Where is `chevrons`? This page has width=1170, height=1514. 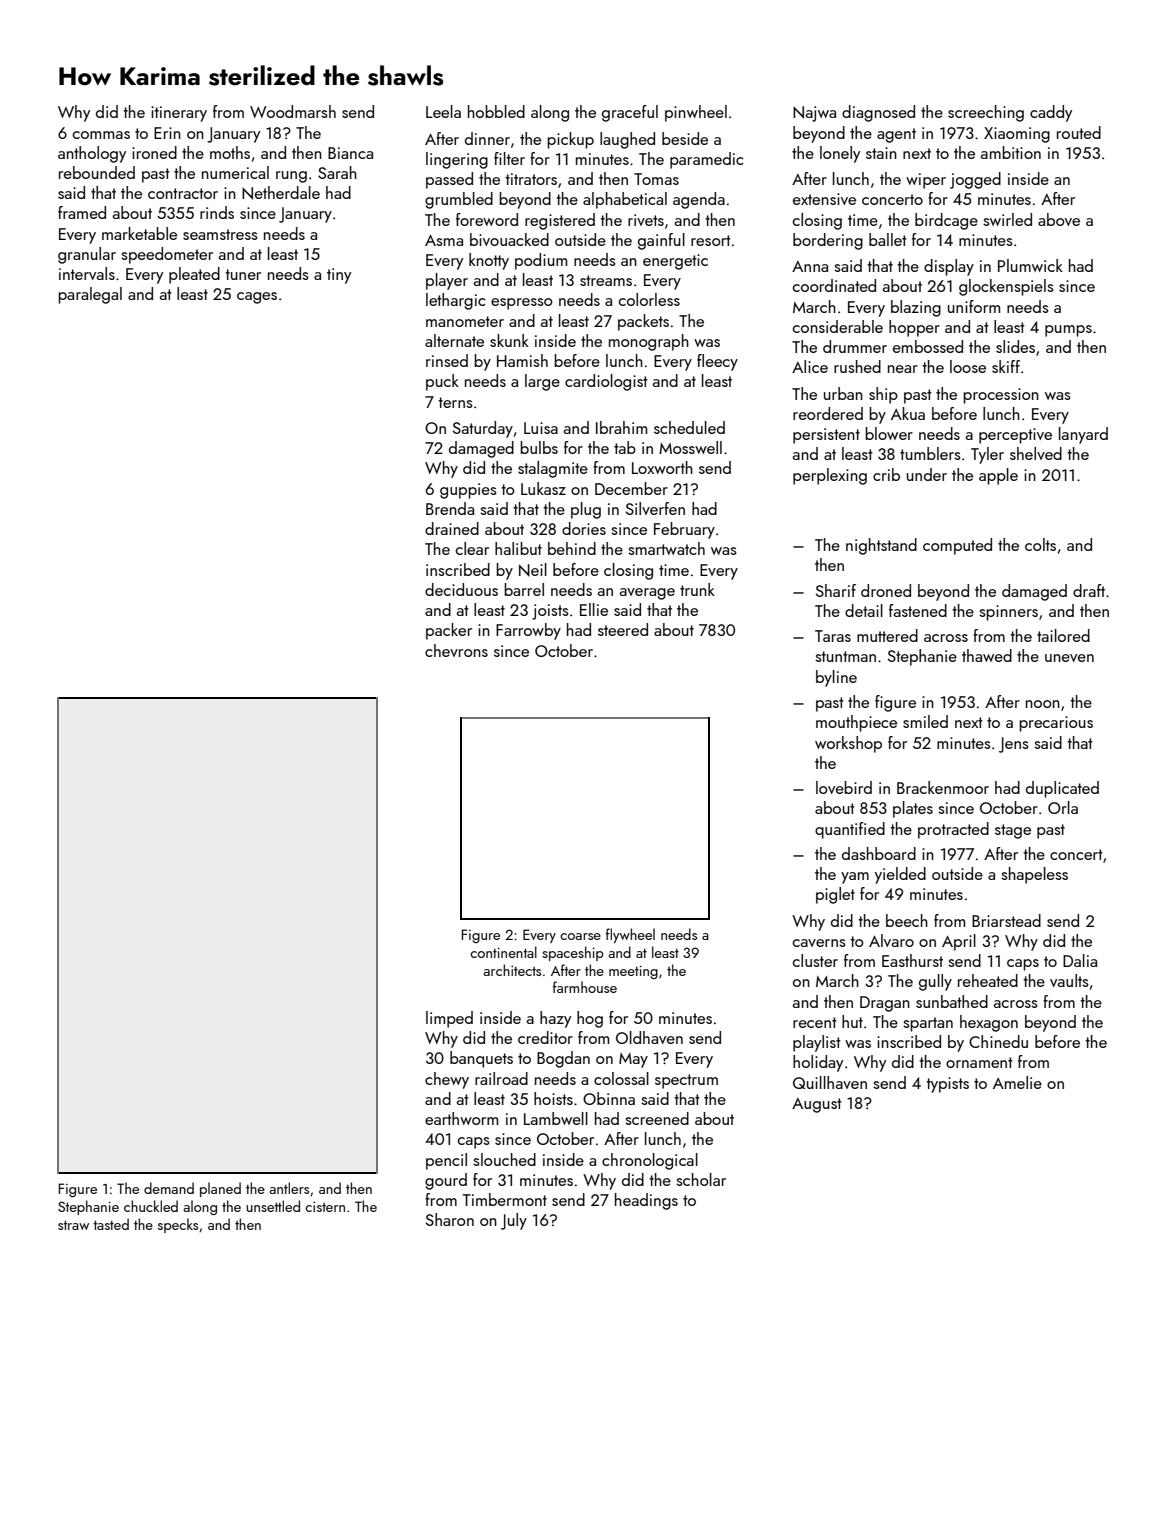
chevrons is located at coordinates (456, 650).
